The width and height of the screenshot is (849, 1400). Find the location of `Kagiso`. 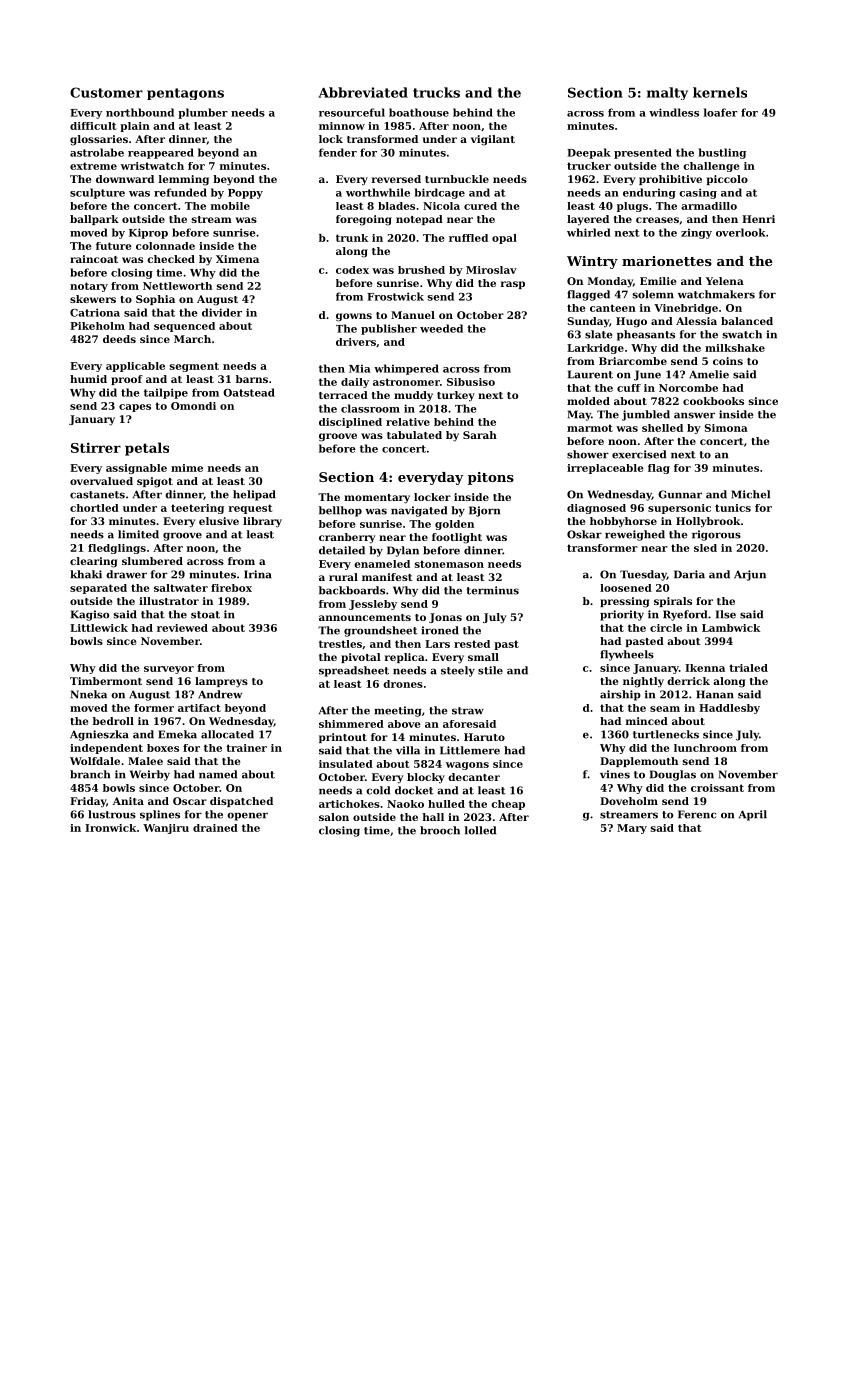

Kagiso is located at coordinates (90, 615).
